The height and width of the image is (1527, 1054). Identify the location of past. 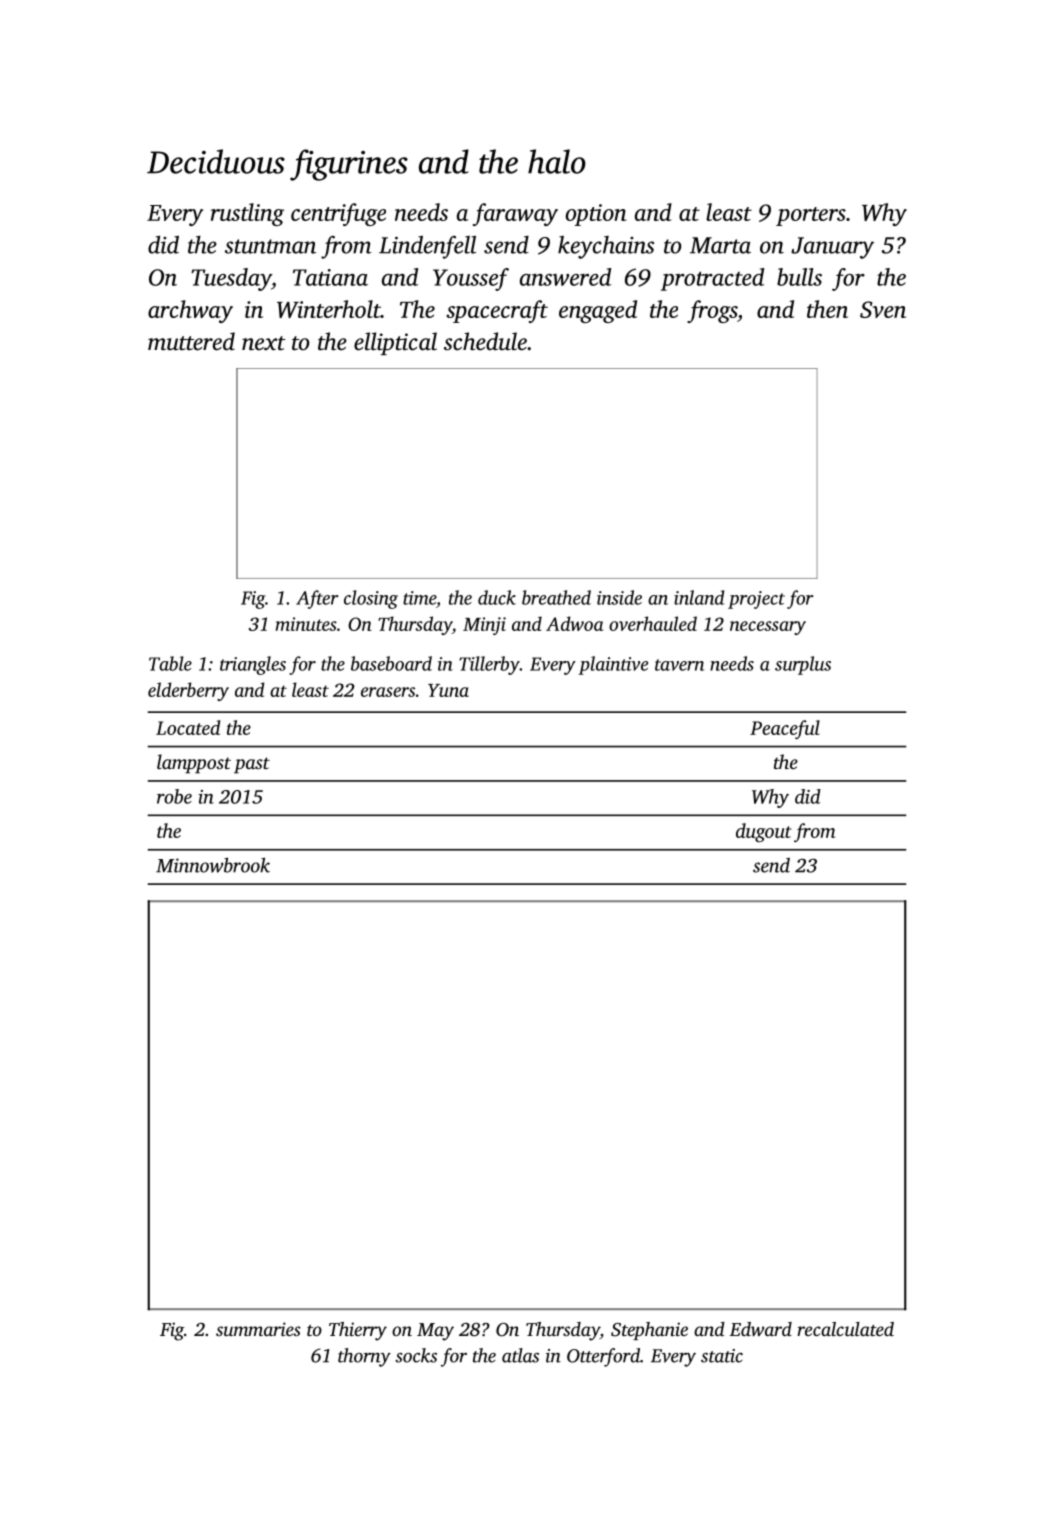
(252, 765).
